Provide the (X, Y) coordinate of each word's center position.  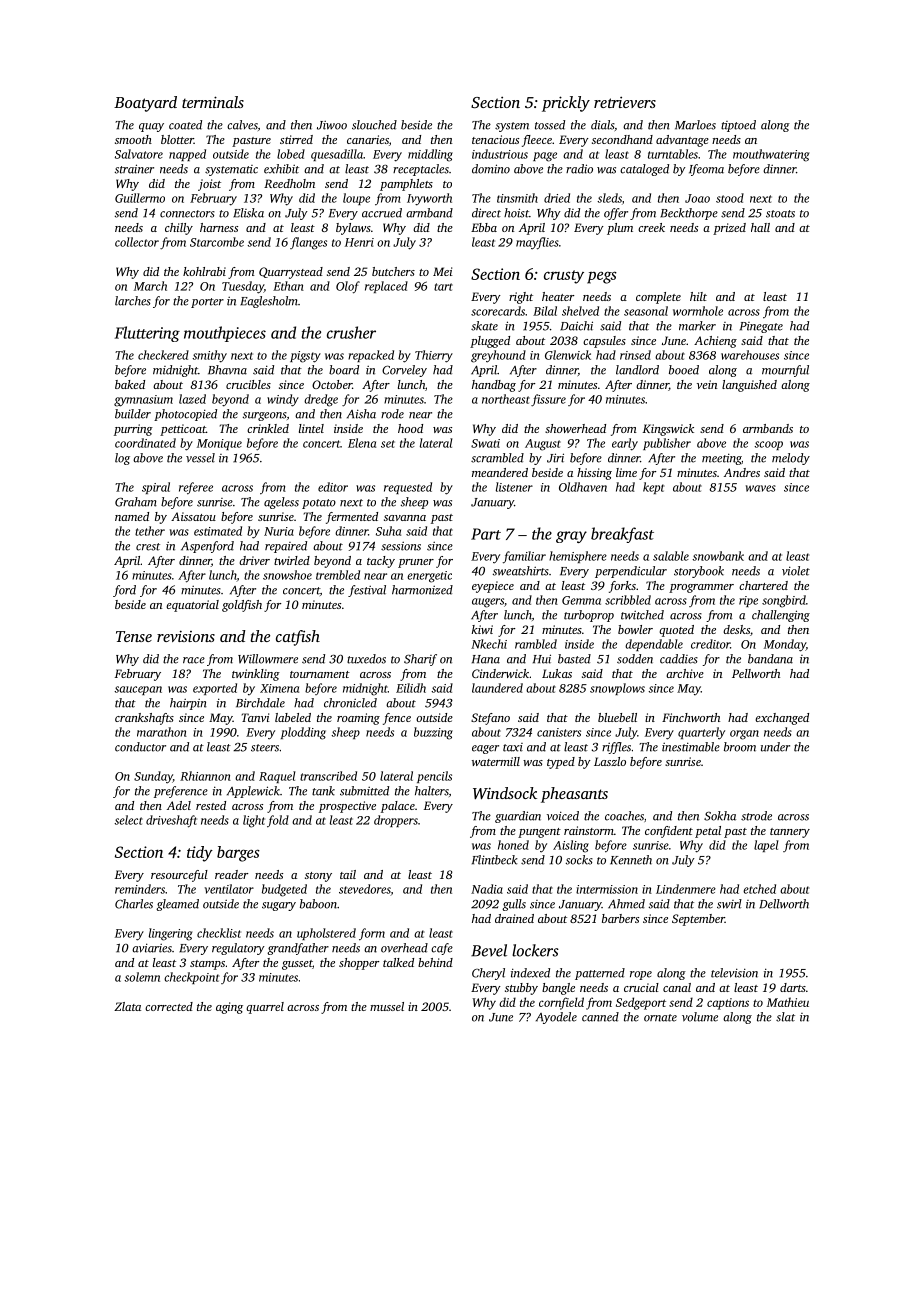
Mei (443, 271)
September (698, 920)
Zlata (127, 1006)
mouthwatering (771, 155)
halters (432, 791)
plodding (303, 733)
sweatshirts (521, 571)
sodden (635, 659)
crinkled (268, 428)
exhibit (281, 169)
